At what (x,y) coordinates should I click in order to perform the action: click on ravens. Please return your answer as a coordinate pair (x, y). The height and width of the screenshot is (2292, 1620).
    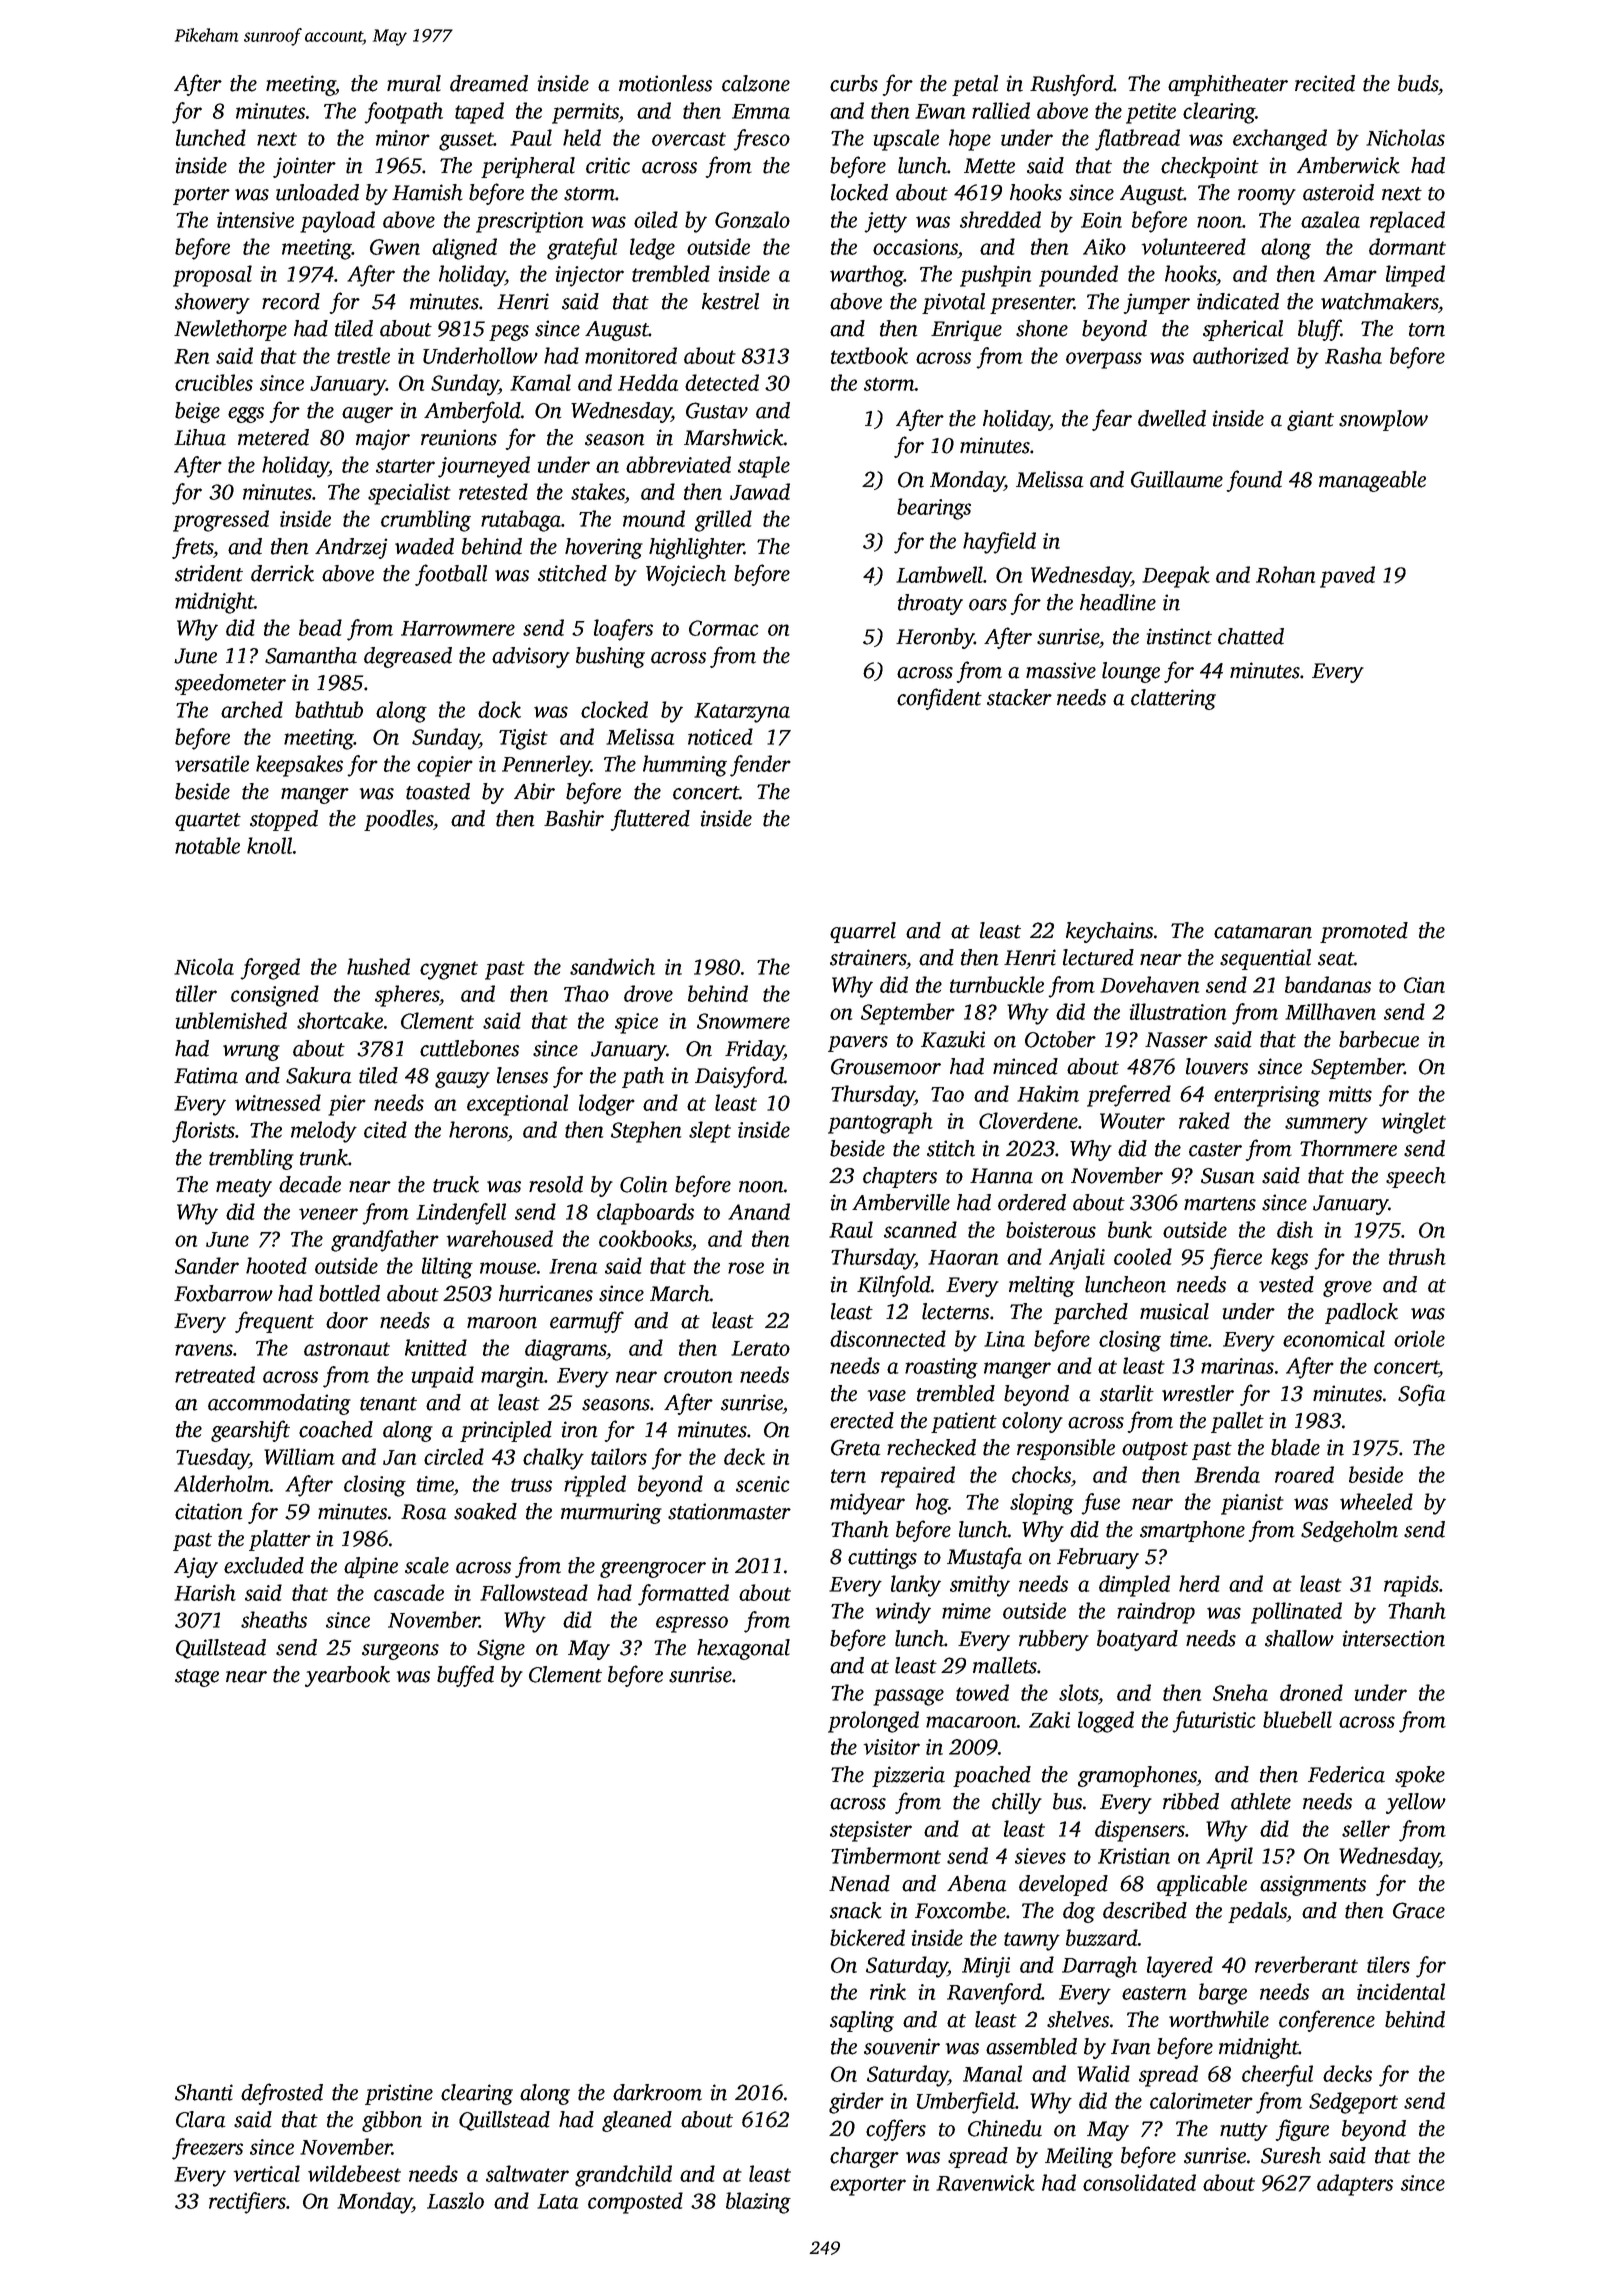
    Looking at the image, I should click on (204, 1350).
